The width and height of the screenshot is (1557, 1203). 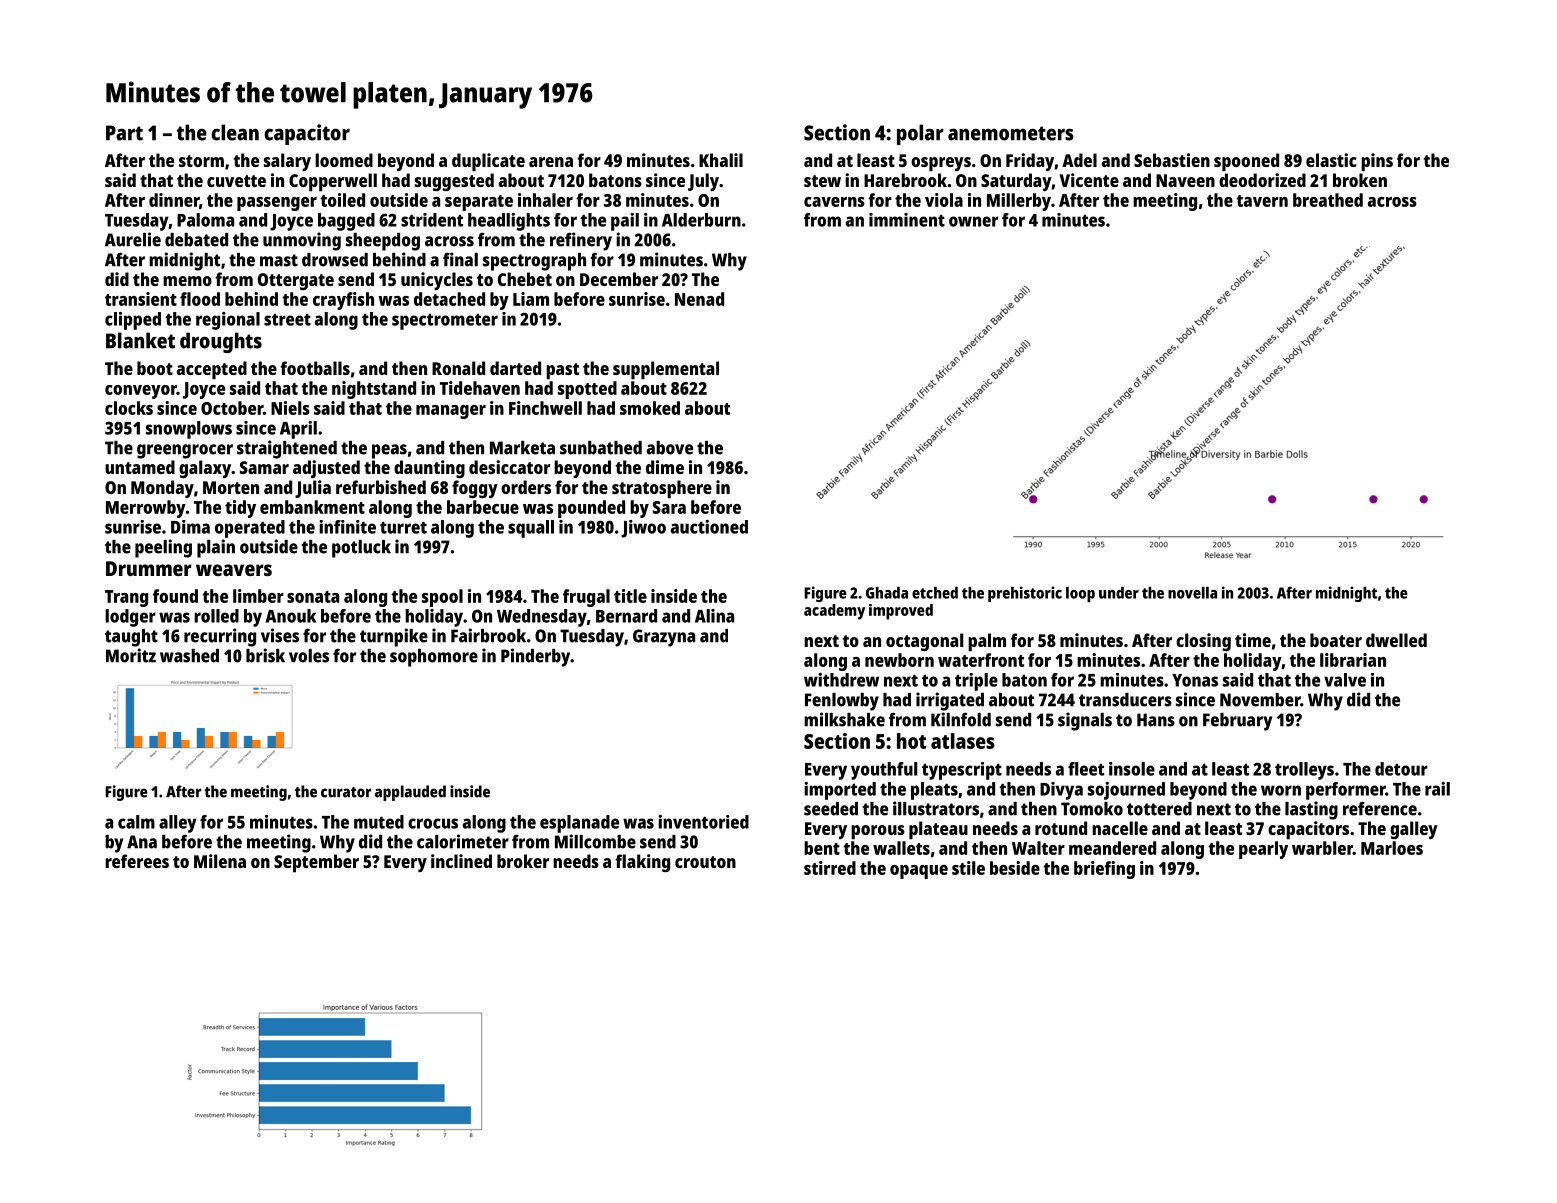 I want to click on polar, so click(x=920, y=134).
